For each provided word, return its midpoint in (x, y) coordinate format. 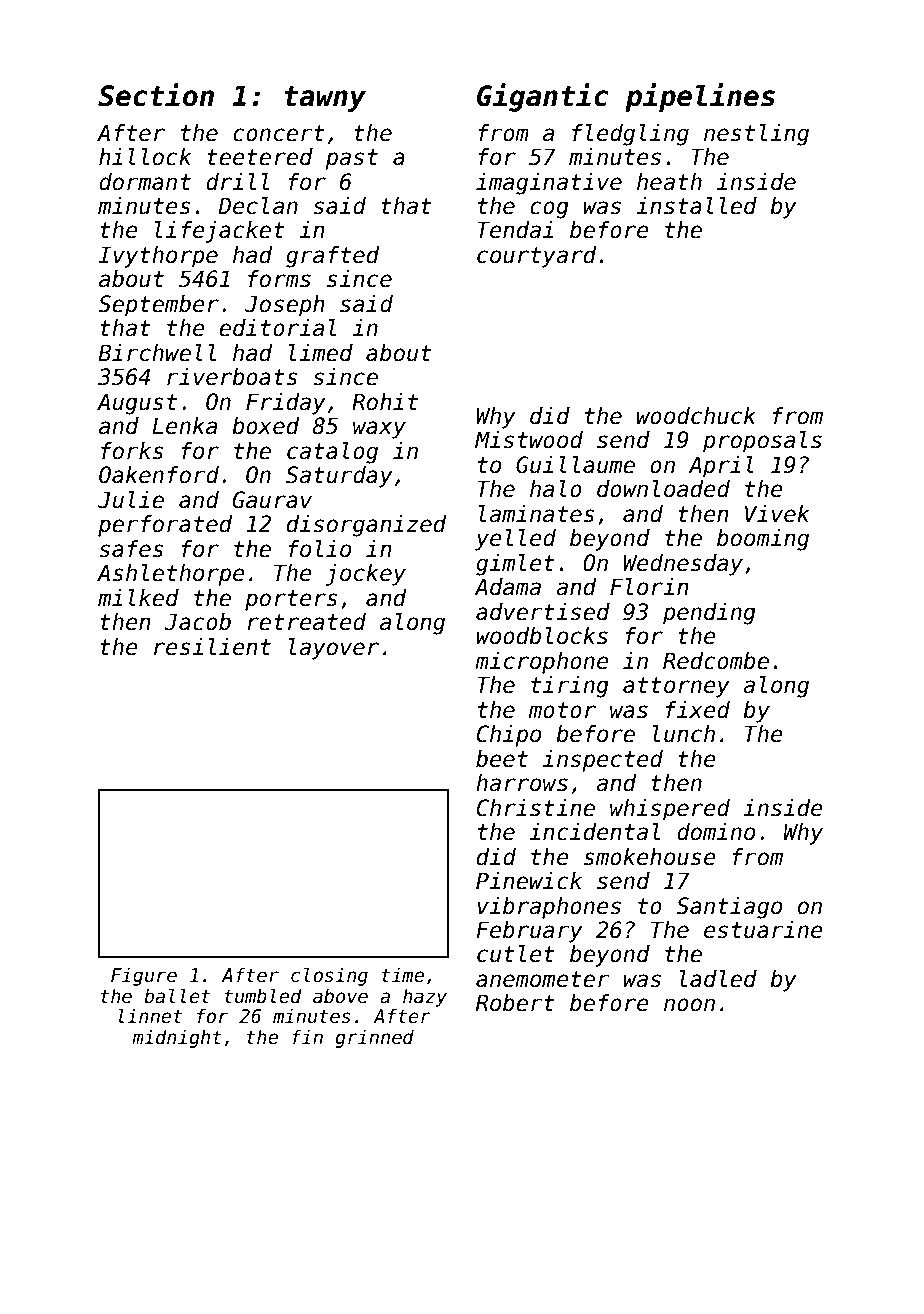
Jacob (198, 622)
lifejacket (220, 232)
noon (689, 1005)
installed (696, 206)
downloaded (663, 489)
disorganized (366, 526)
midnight (177, 1038)
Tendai (515, 230)
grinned (374, 1038)
